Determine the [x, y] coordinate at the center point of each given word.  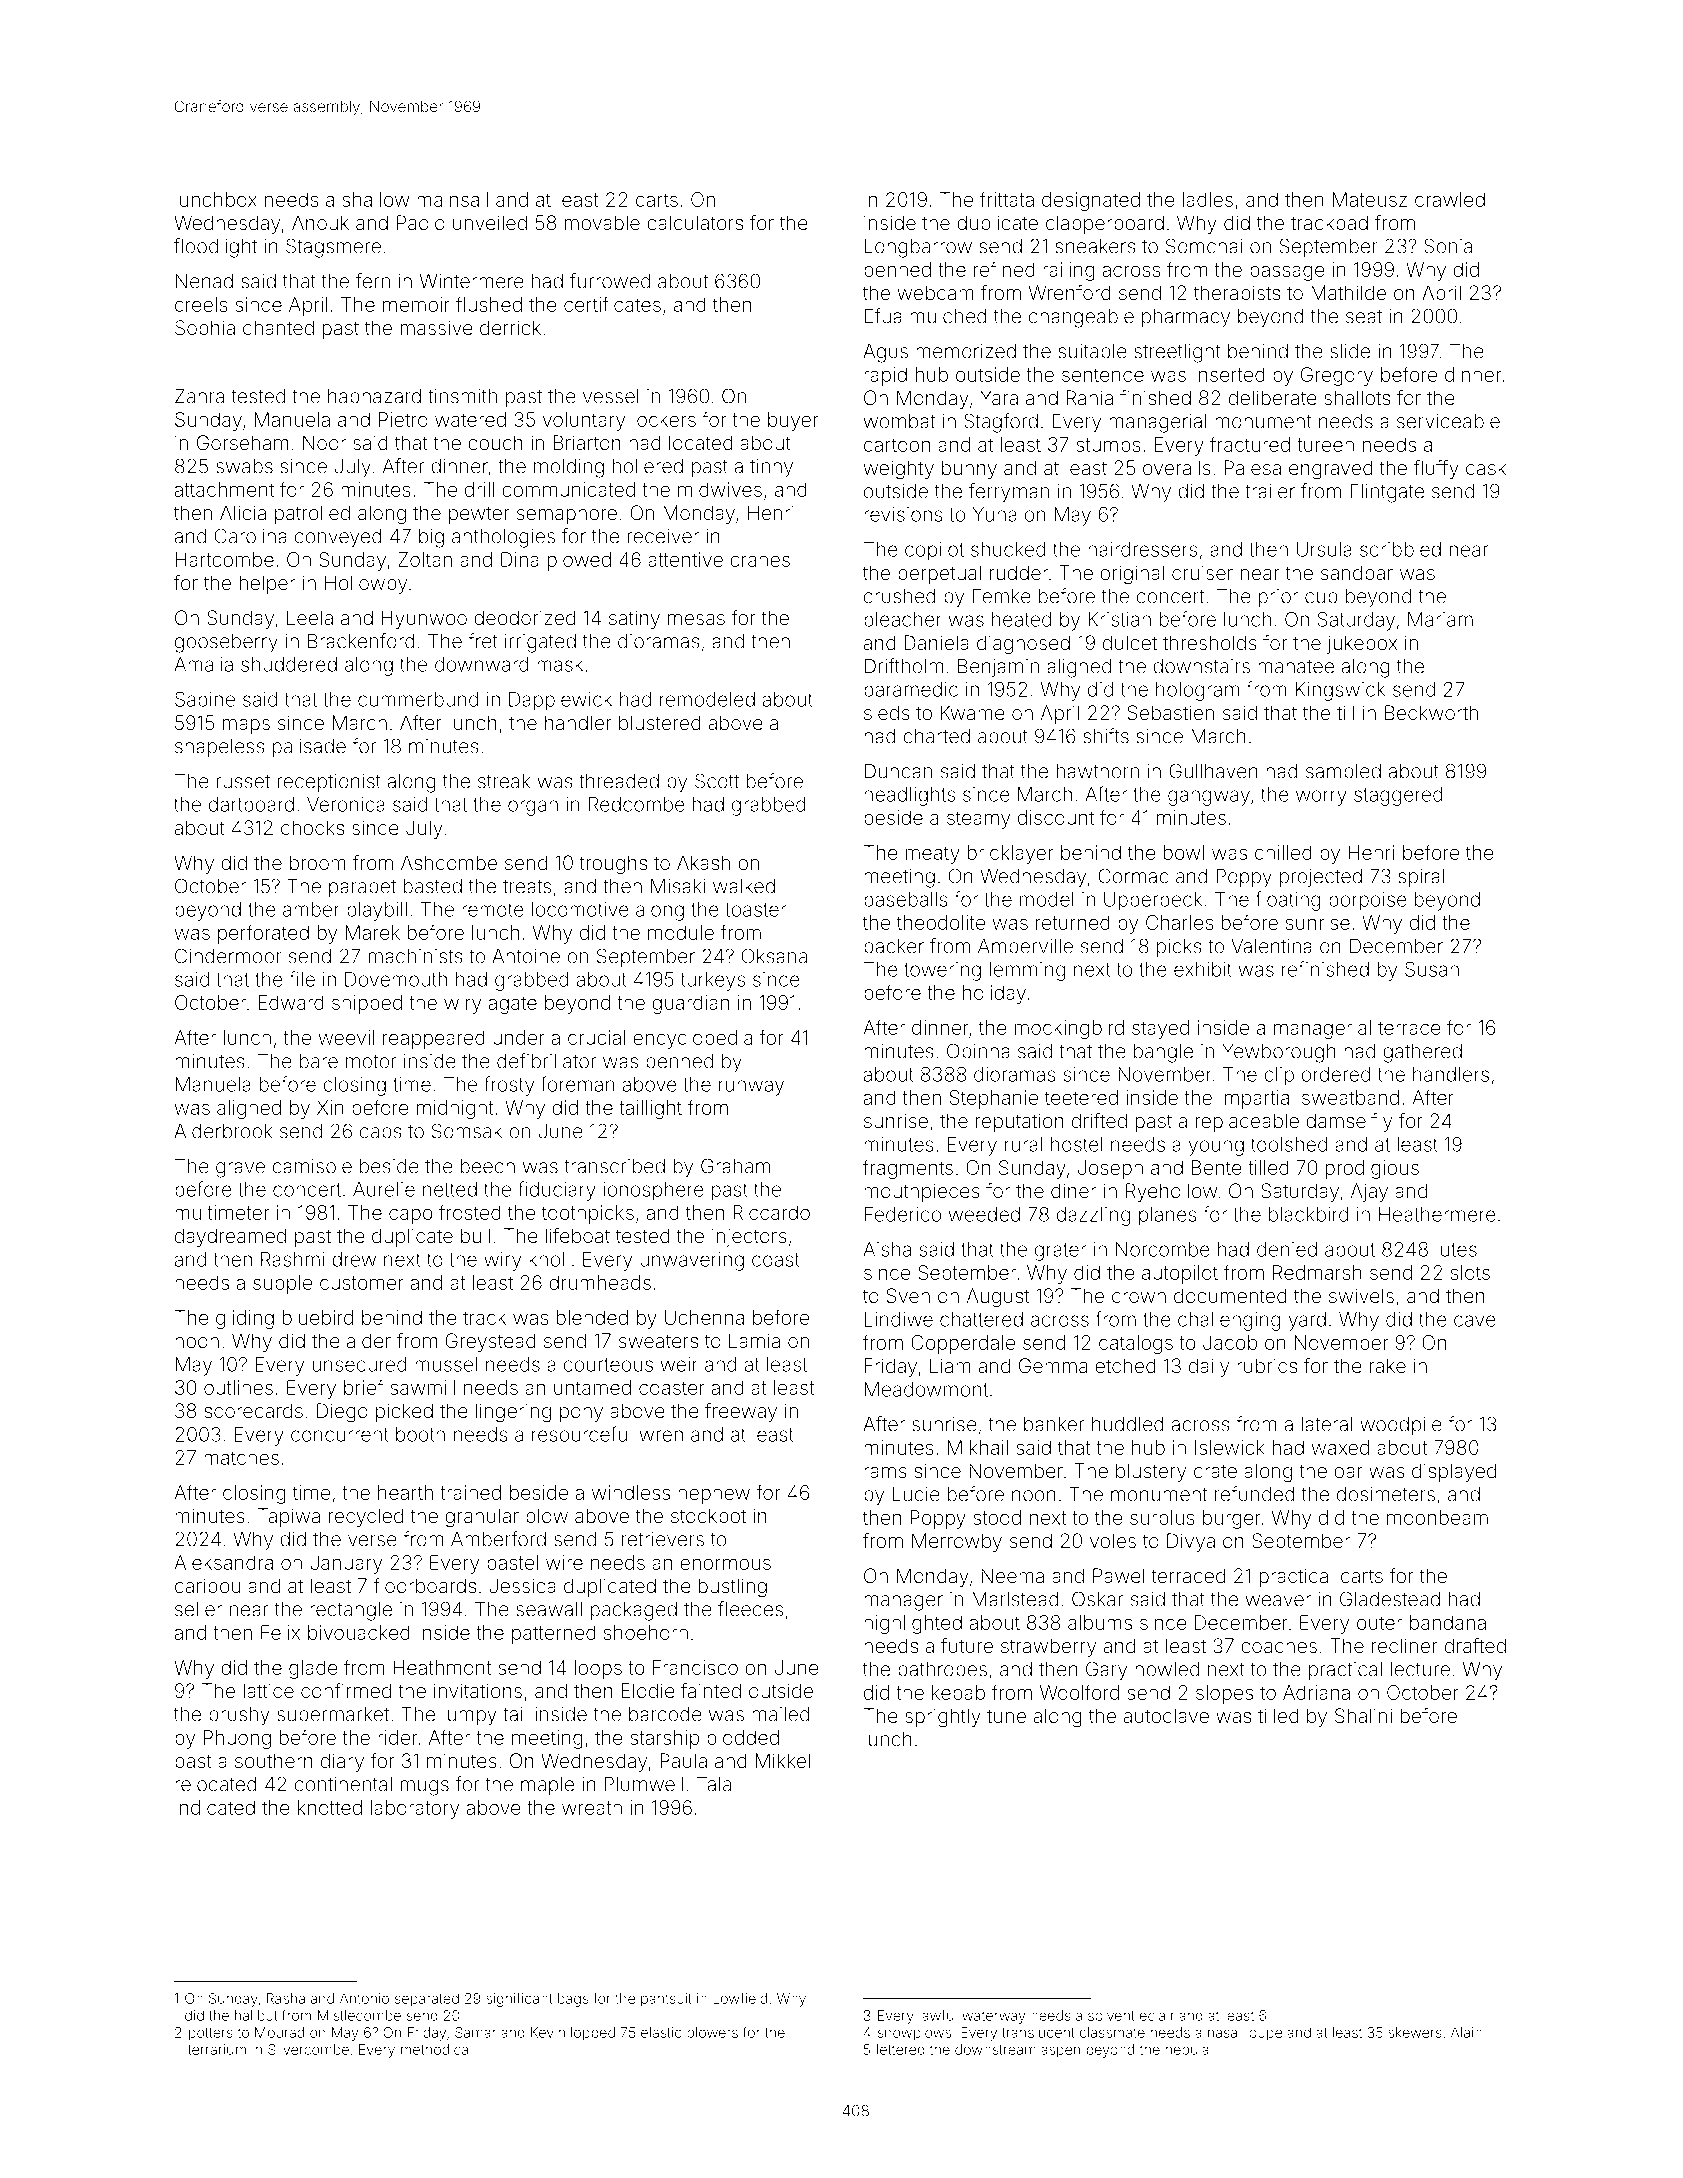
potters [211, 2034]
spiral [1421, 878]
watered [470, 419]
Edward [291, 1002]
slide [1350, 351]
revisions [903, 514]
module [681, 932]
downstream [995, 2049]
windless [631, 1492]
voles [1113, 1540]
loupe [1264, 2034]
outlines [238, 1387]
